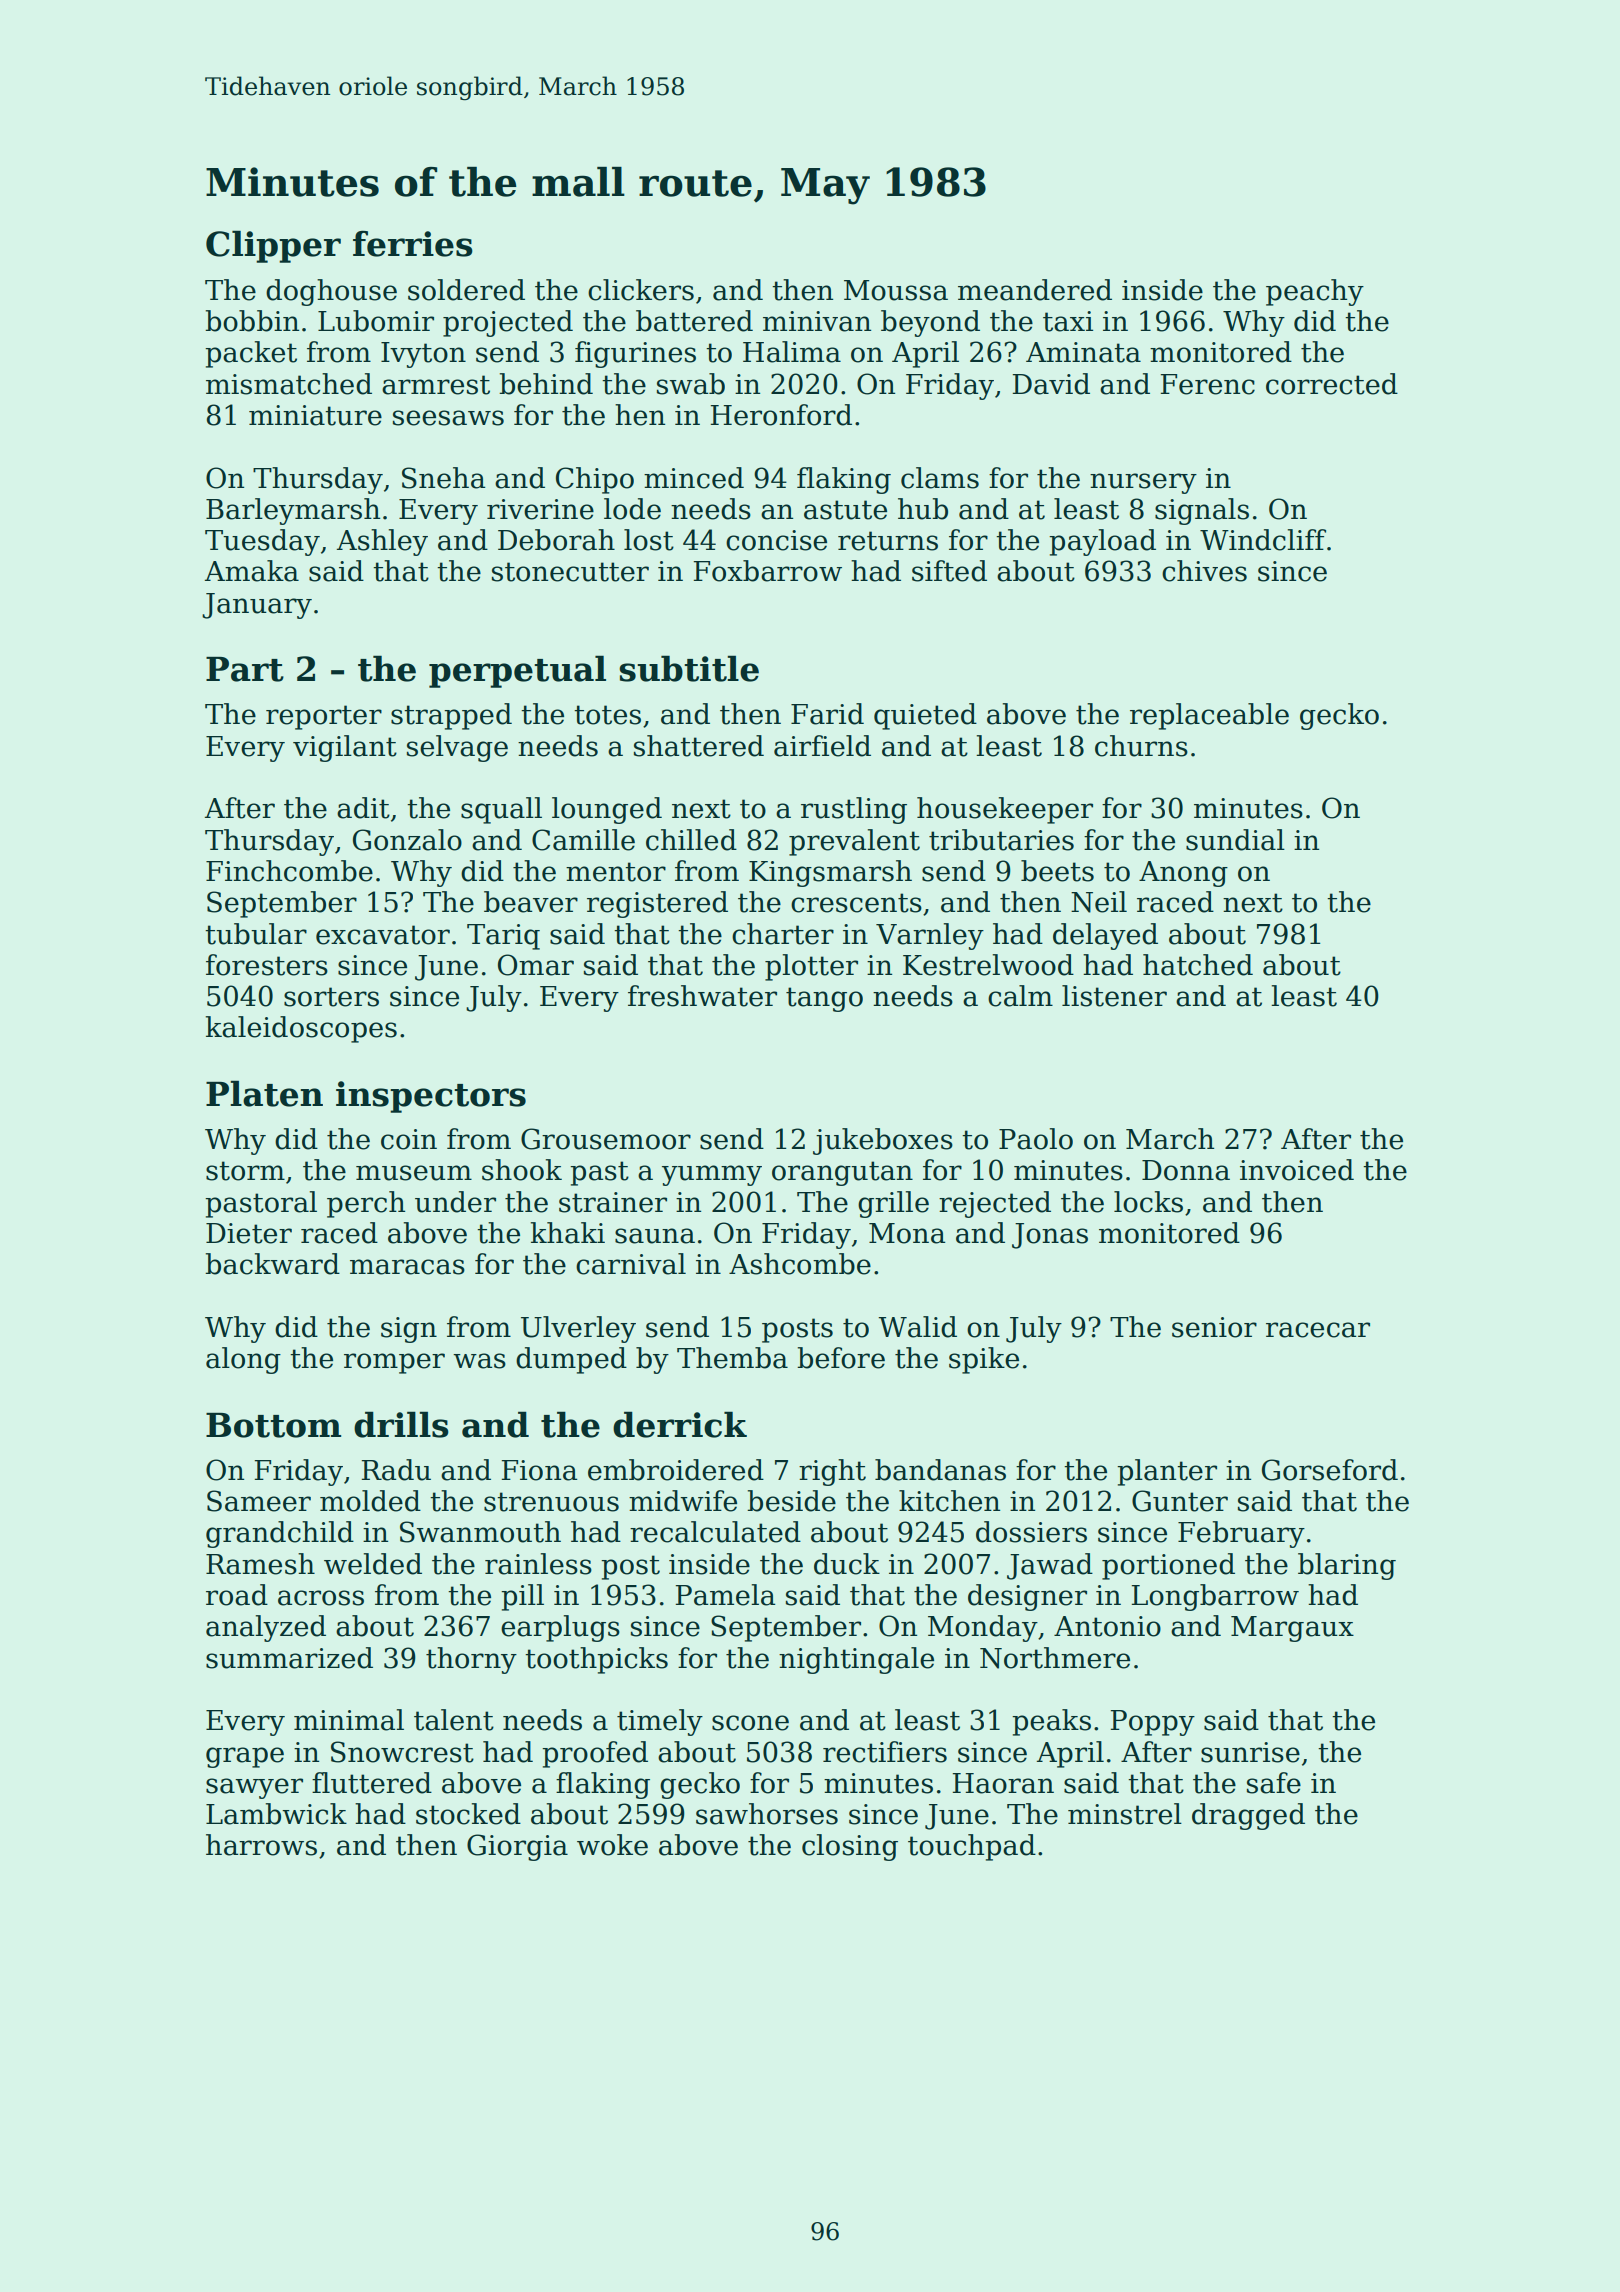 The width and height of the screenshot is (1620, 2292). Describe the element at coordinates (1297, 1170) in the screenshot. I see `invoiced` at that location.
